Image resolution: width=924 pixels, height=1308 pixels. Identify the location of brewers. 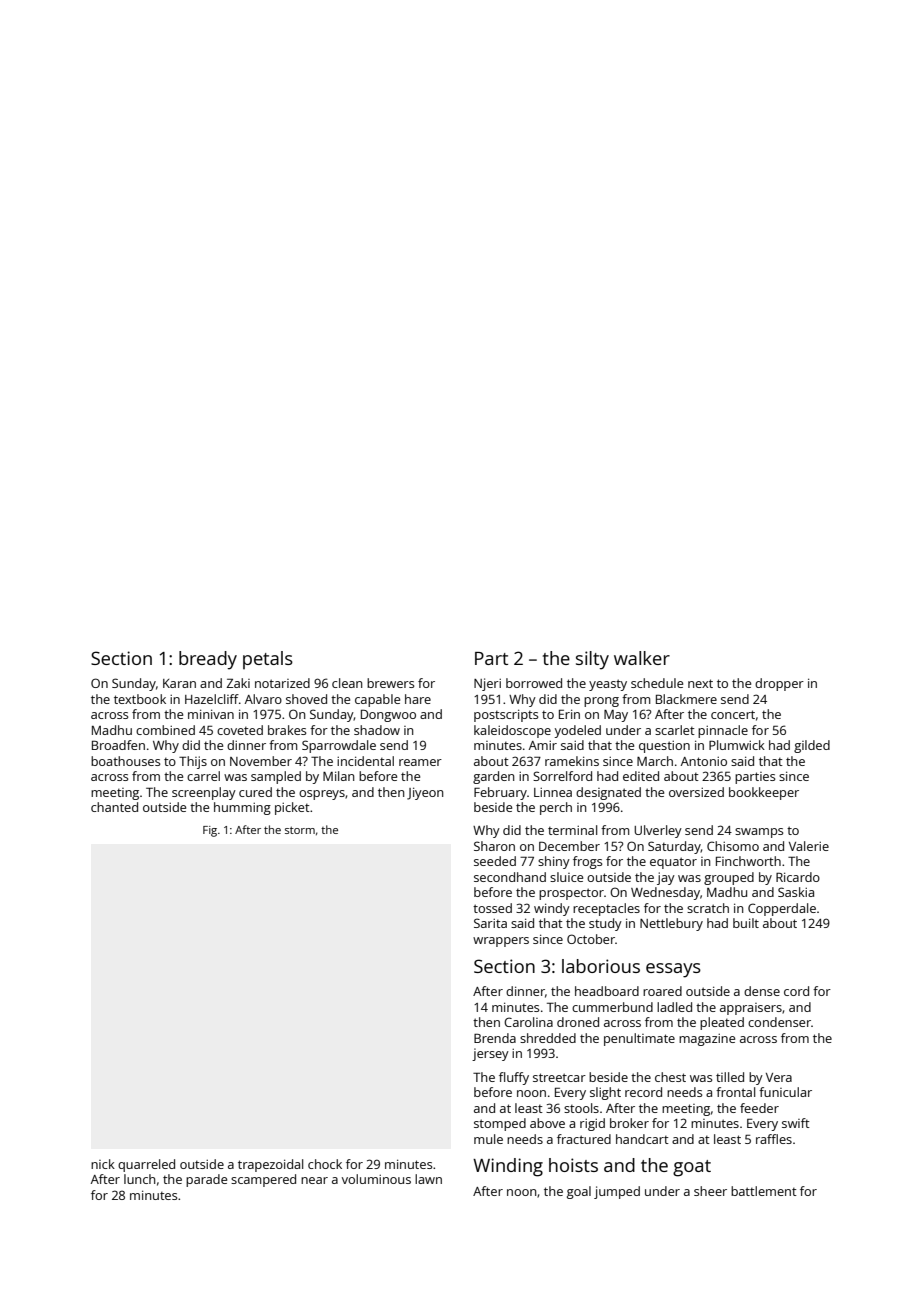
(390, 683).
